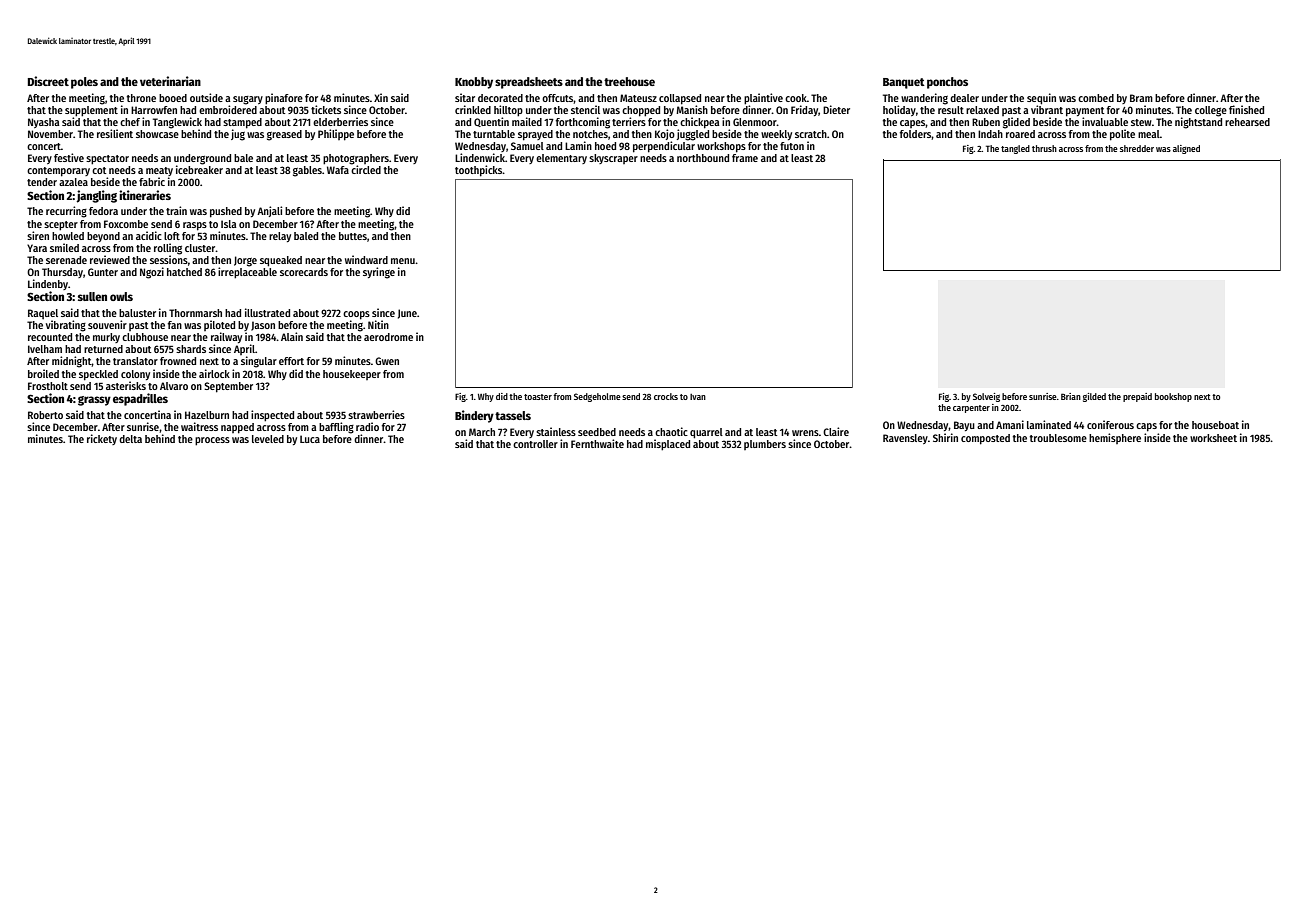  What do you see at coordinates (947, 83) in the screenshot?
I see `ponchos` at bounding box center [947, 83].
